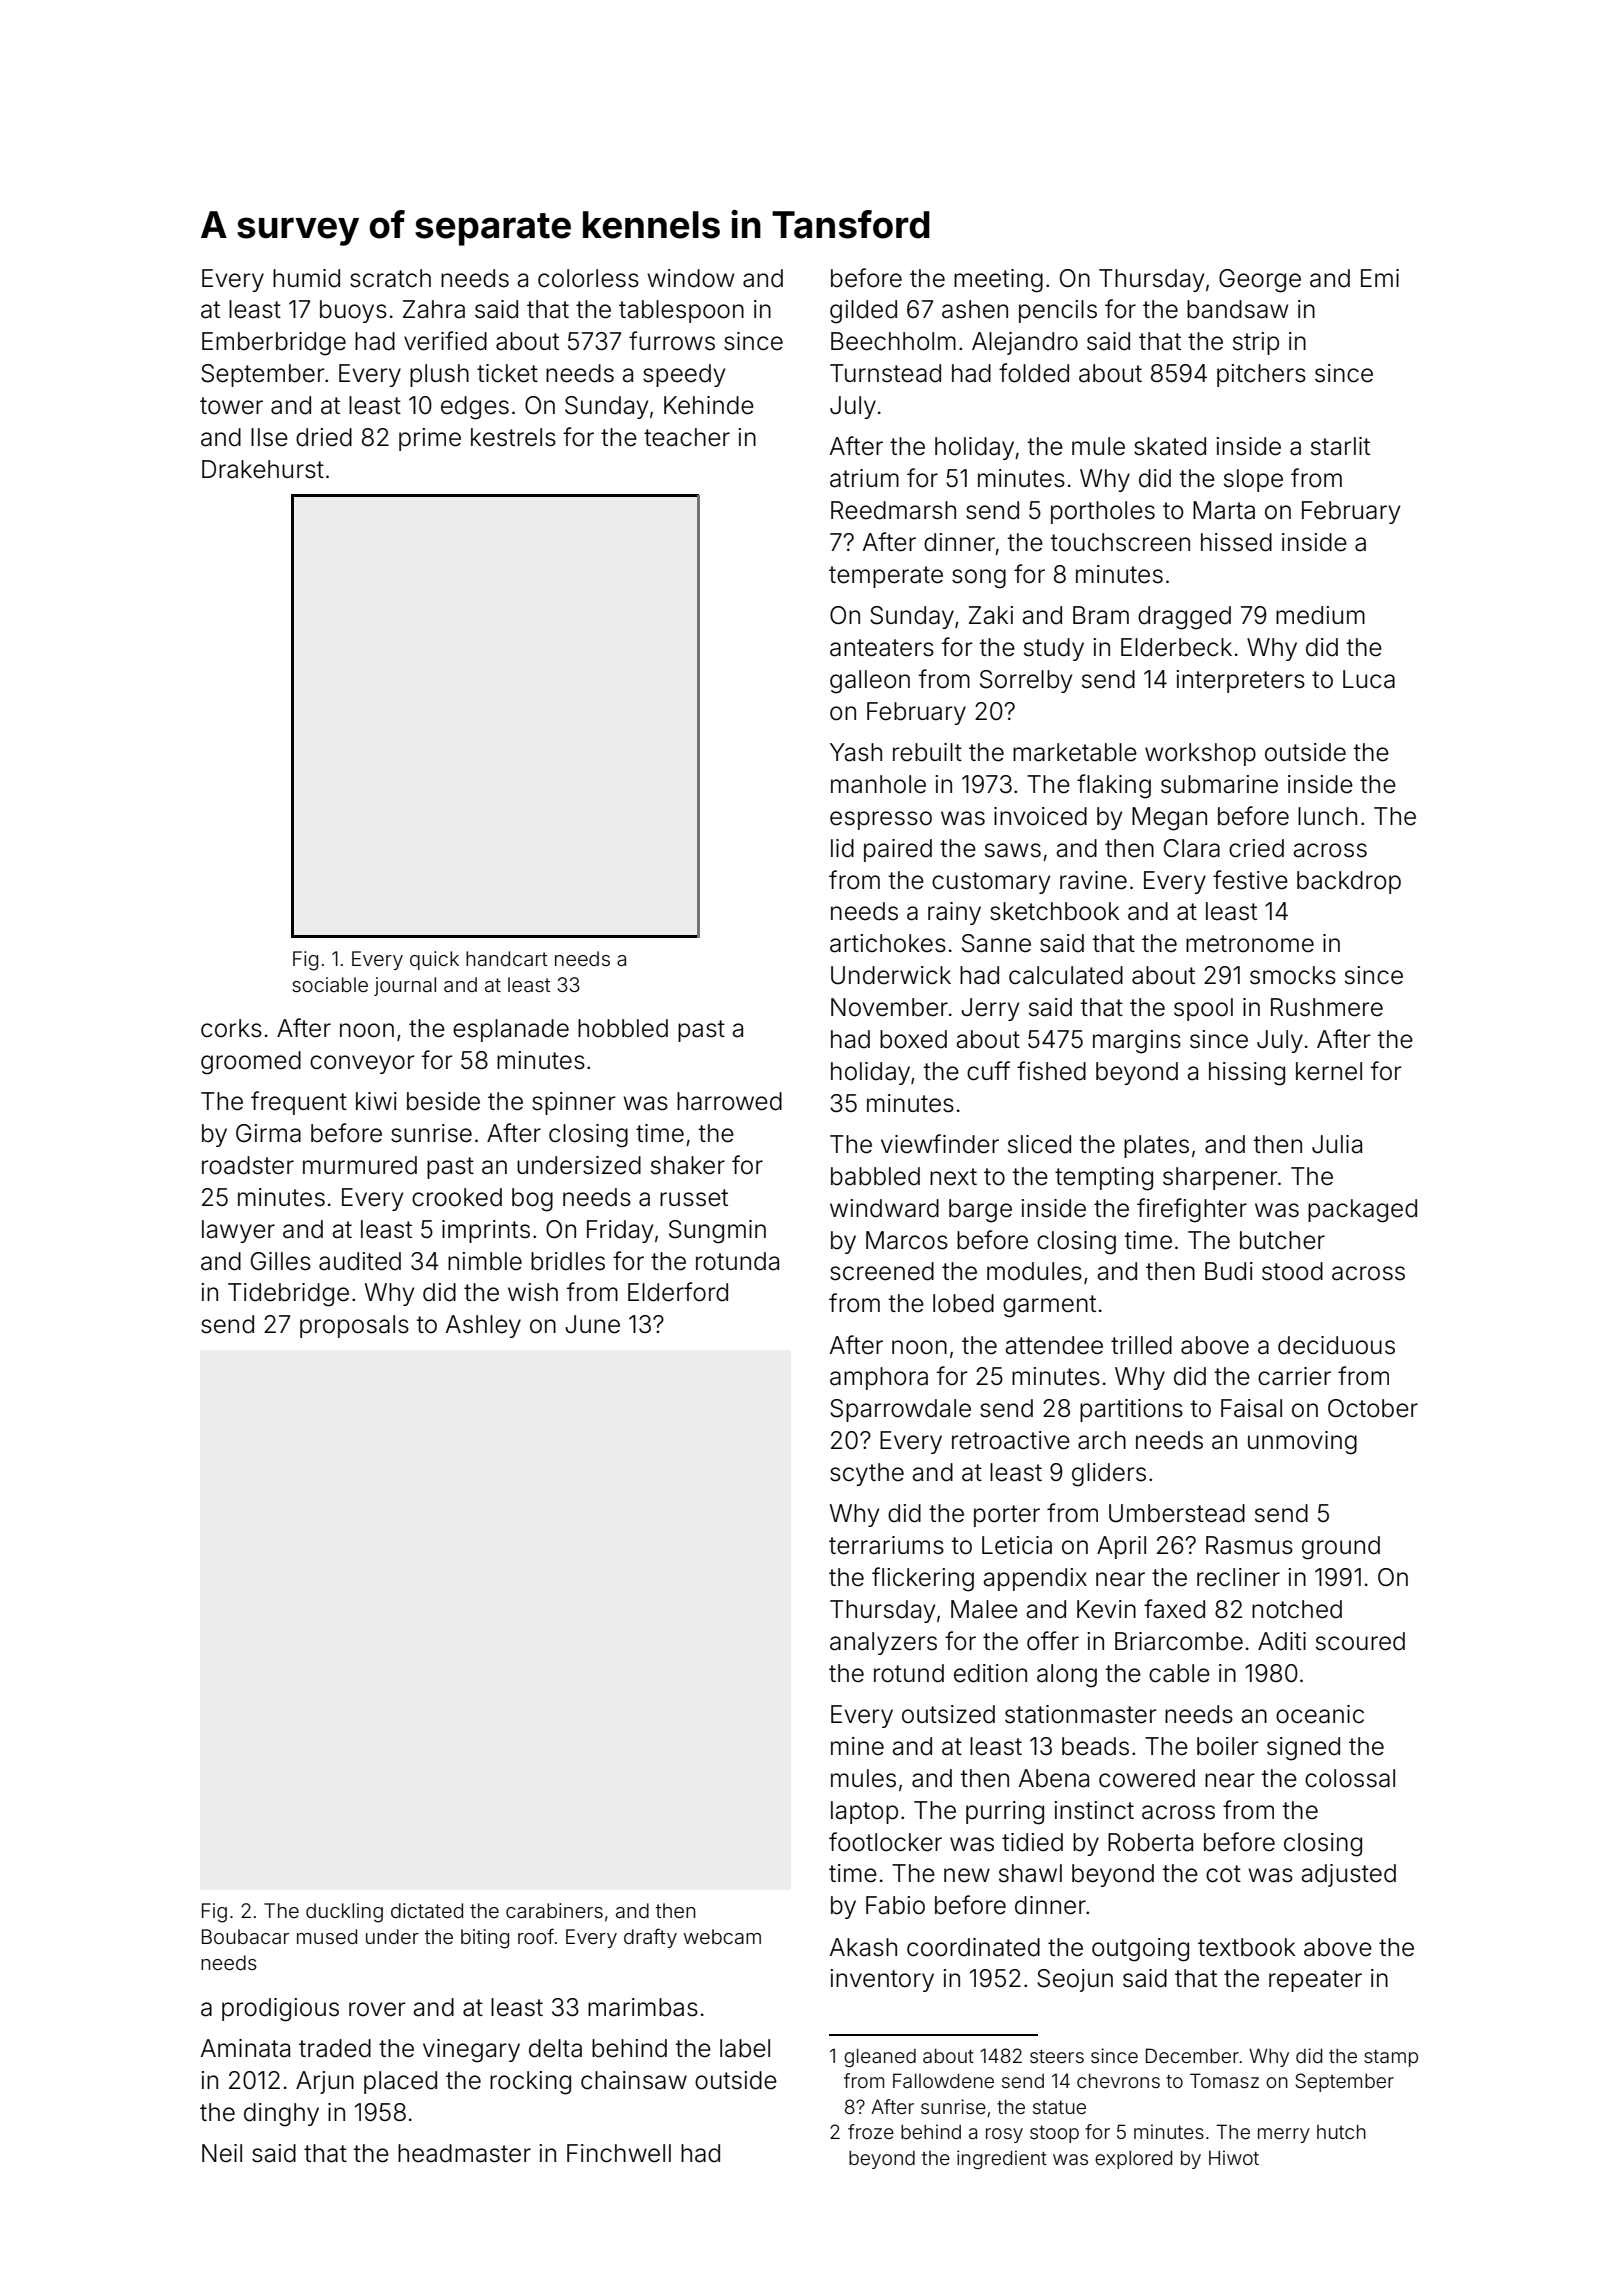 This screenshot has width=1620, height=2292. What do you see at coordinates (998, 281) in the screenshot?
I see `meeting` at bounding box center [998, 281].
